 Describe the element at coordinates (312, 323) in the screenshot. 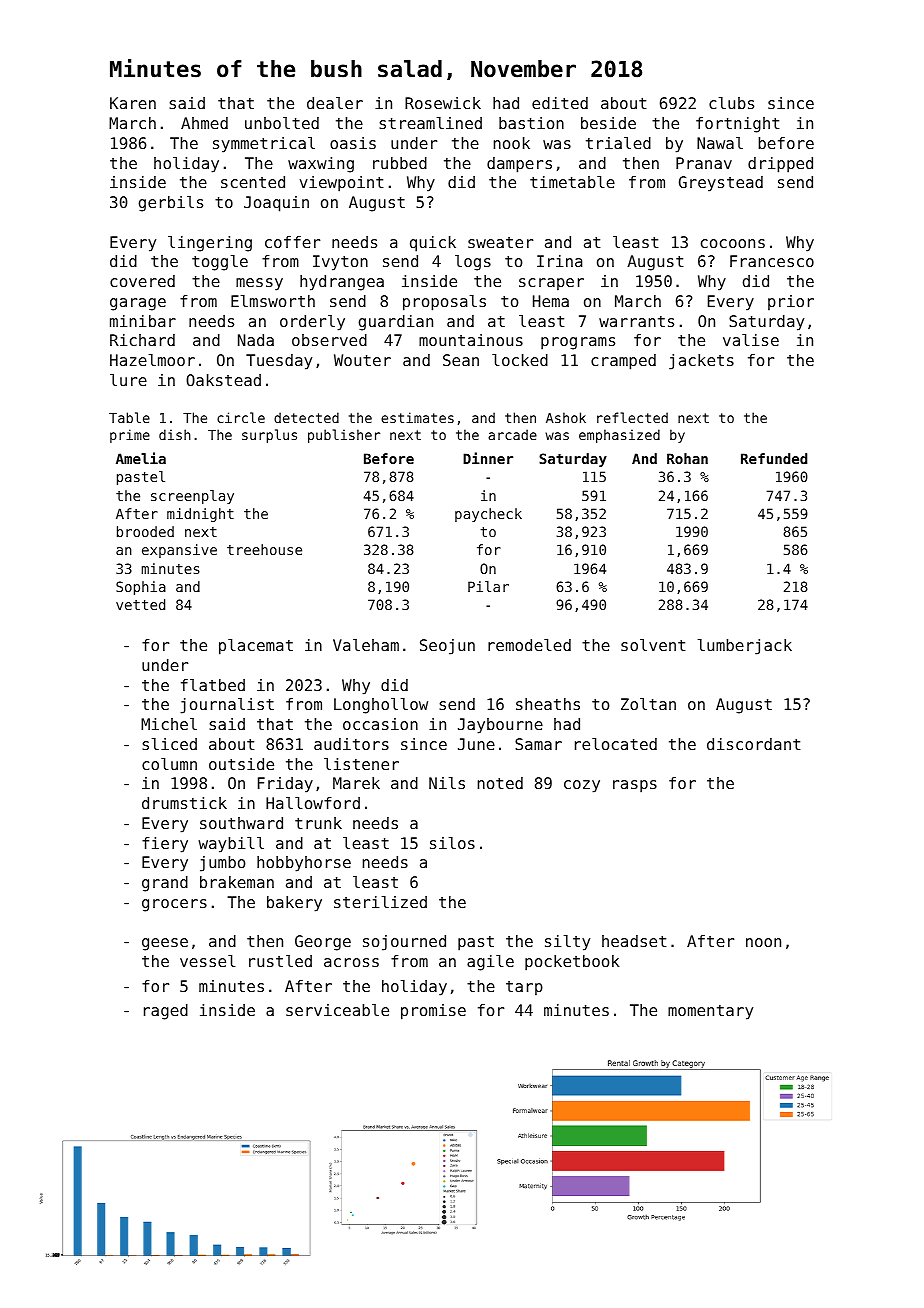

I see `orderly` at that location.
